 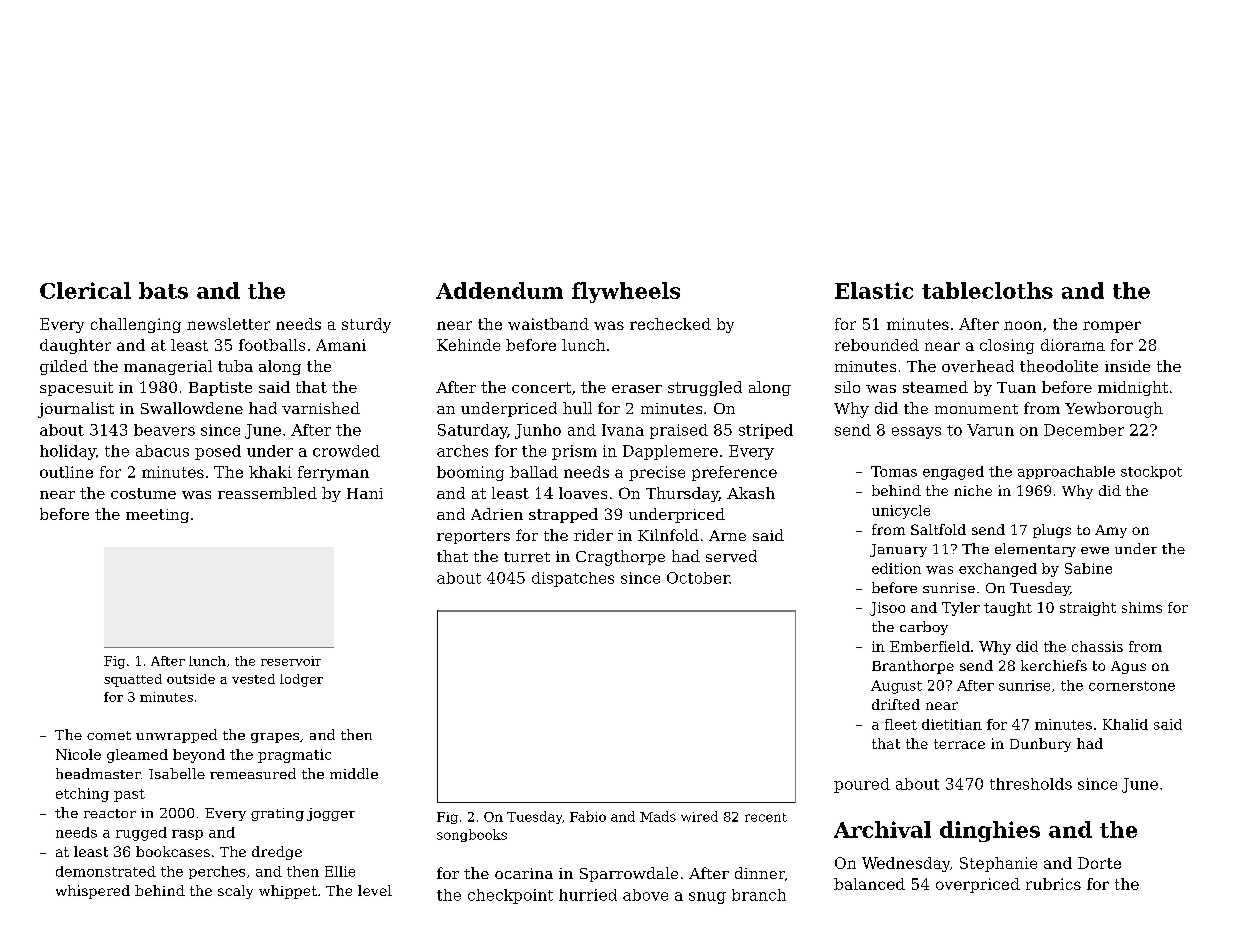 What do you see at coordinates (524, 873) in the screenshot?
I see `ocarina` at bounding box center [524, 873].
